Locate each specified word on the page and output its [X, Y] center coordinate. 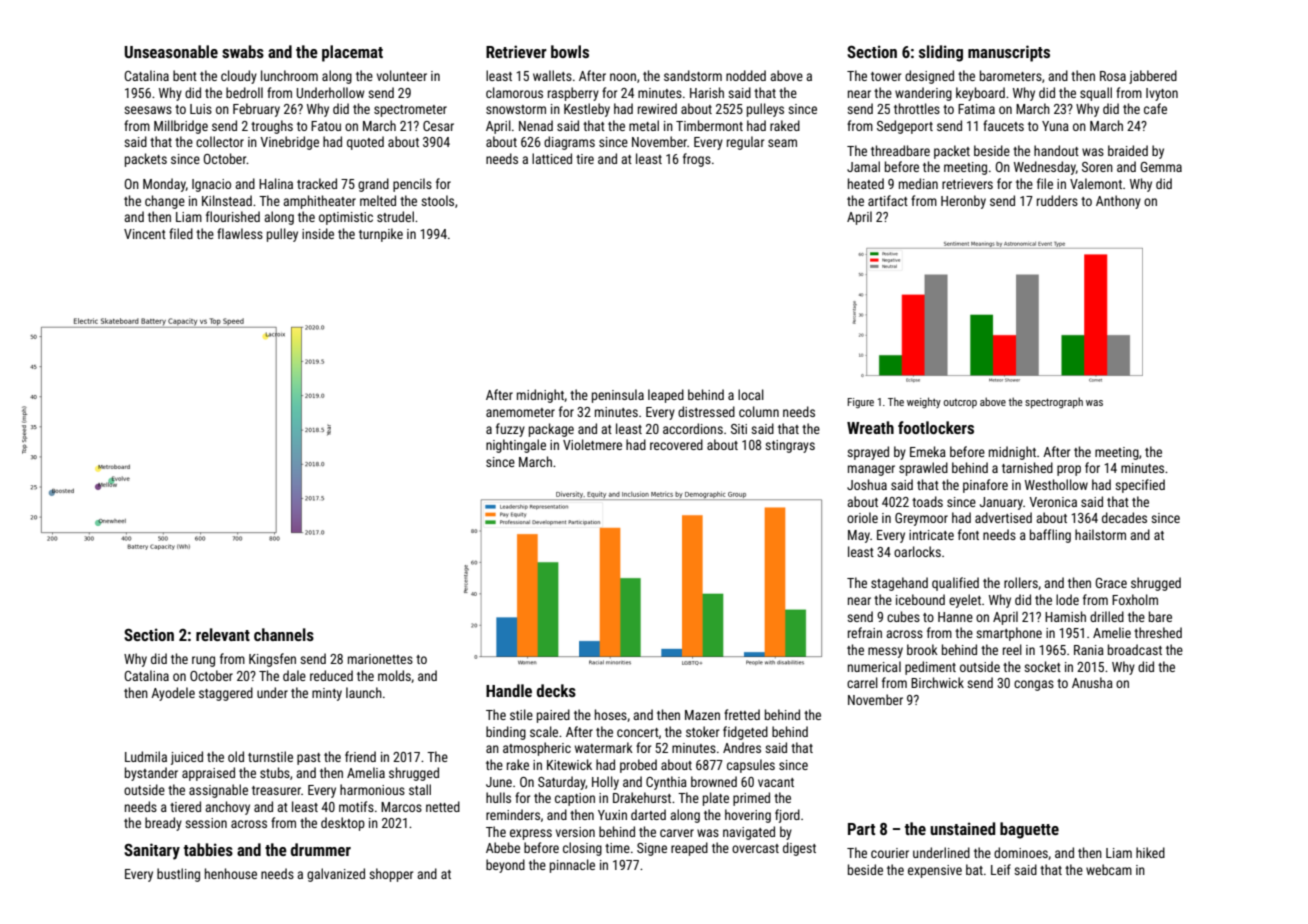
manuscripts [1009, 53]
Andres [742, 747]
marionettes [380, 659]
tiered [185, 806]
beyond [505, 866]
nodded [746, 75]
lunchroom [289, 75]
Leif [1001, 869]
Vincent [145, 234]
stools [437, 200]
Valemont [1096, 183]
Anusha [1092, 682]
